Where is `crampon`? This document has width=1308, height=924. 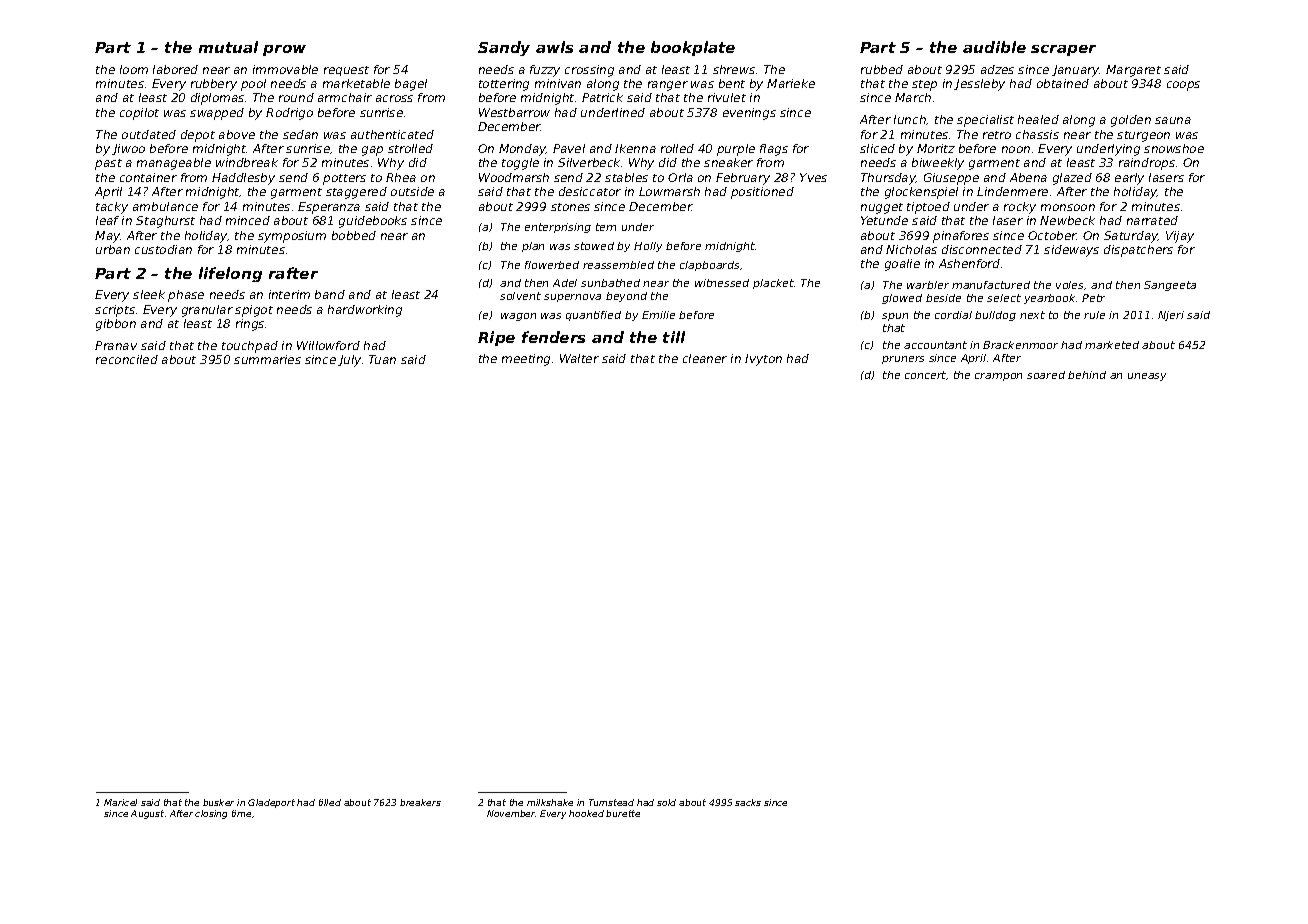 crampon is located at coordinates (998, 377).
